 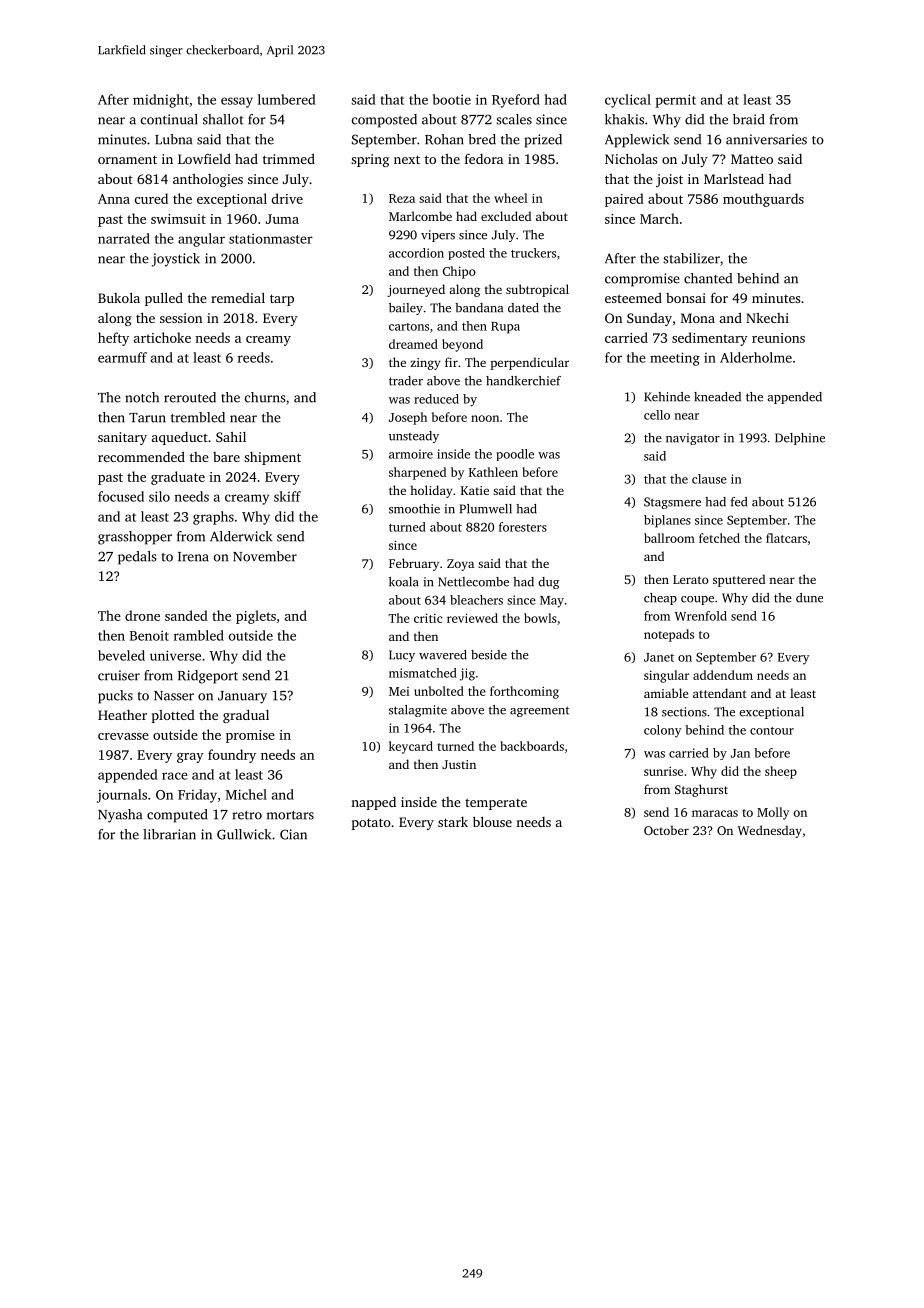 I want to click on Wrenfold, so click(x=701, y=616).
